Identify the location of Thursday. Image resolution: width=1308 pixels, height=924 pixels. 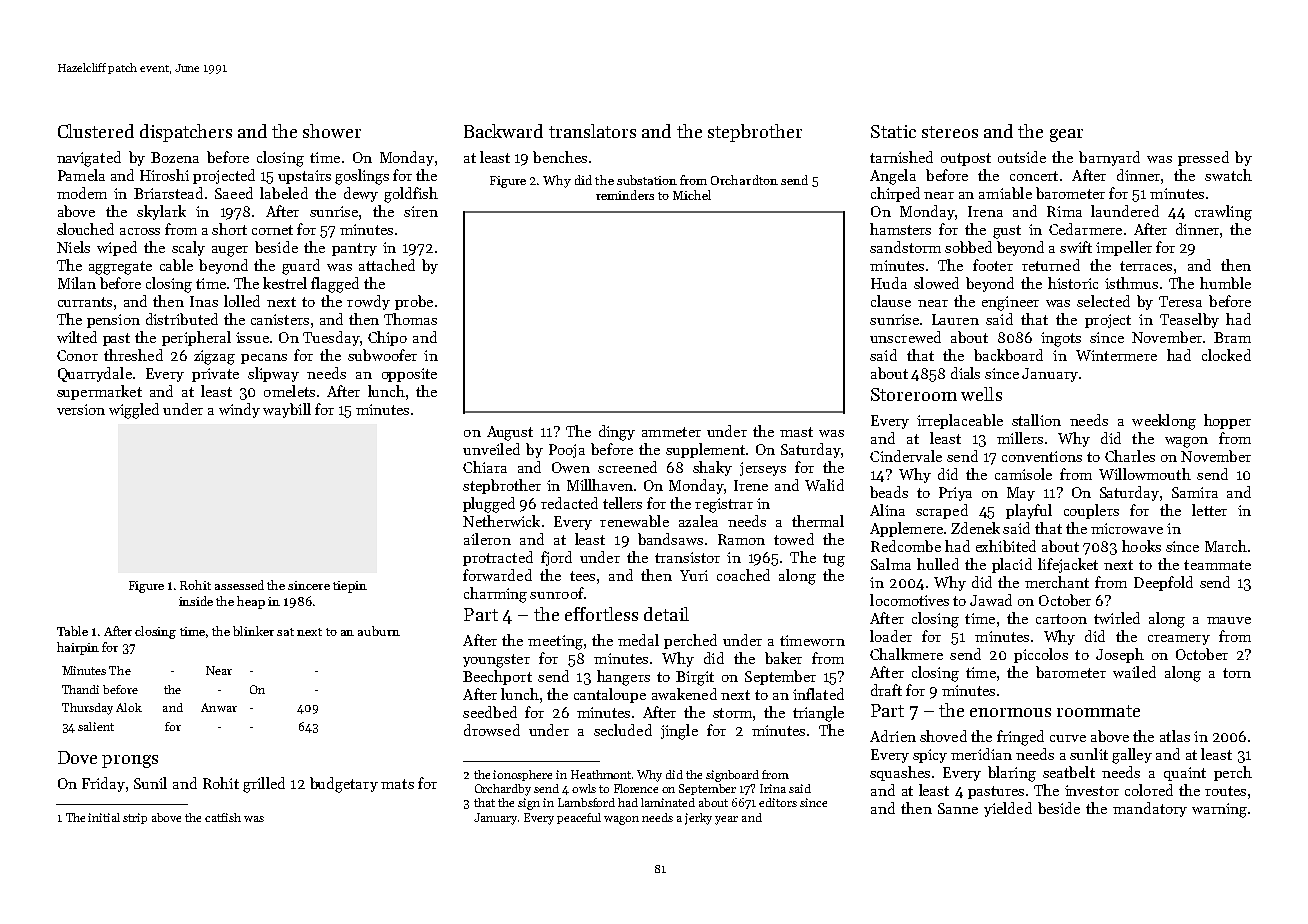
(87, 709).
